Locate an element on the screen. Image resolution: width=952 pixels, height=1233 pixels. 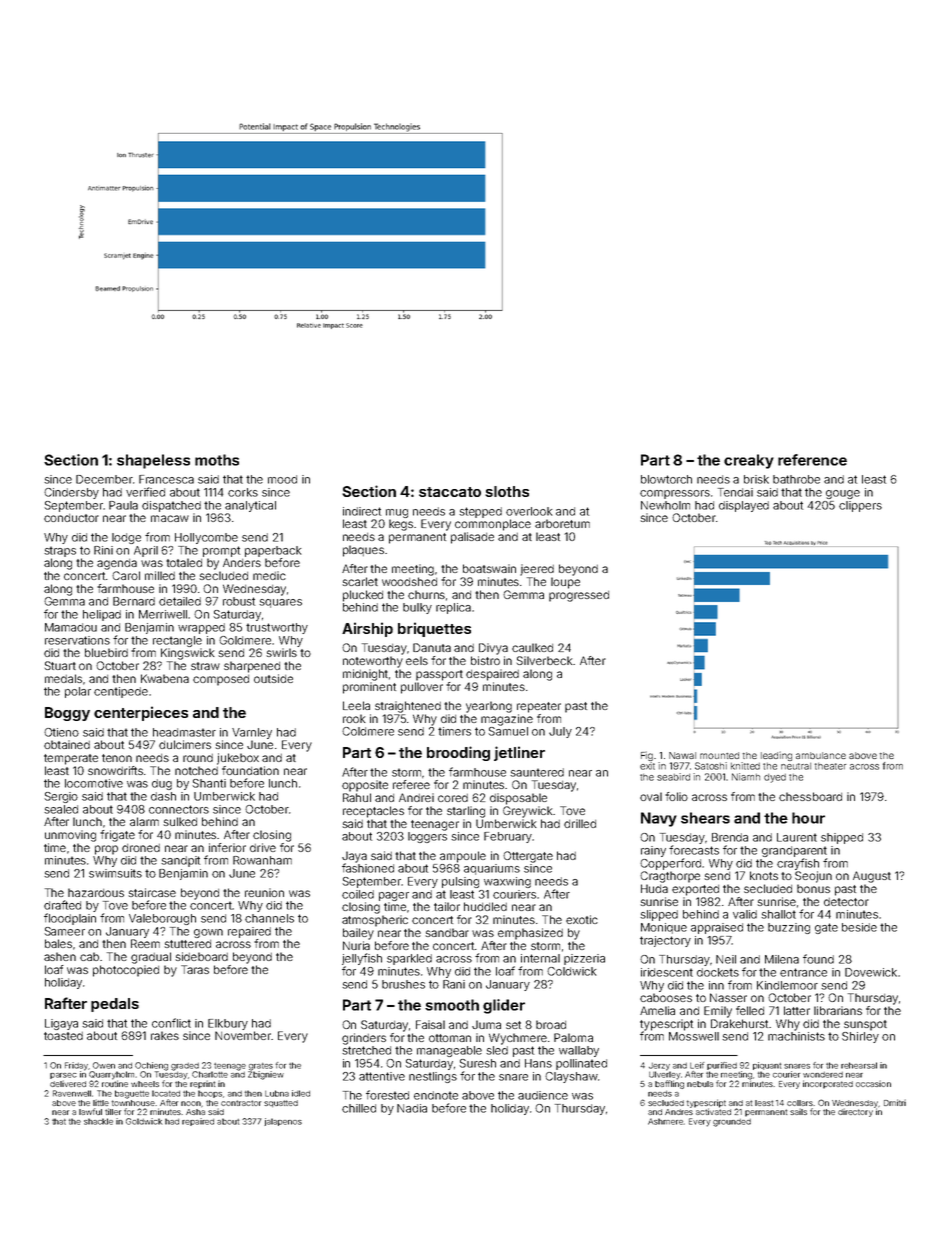
outside is located at coordinates (273, 678).
